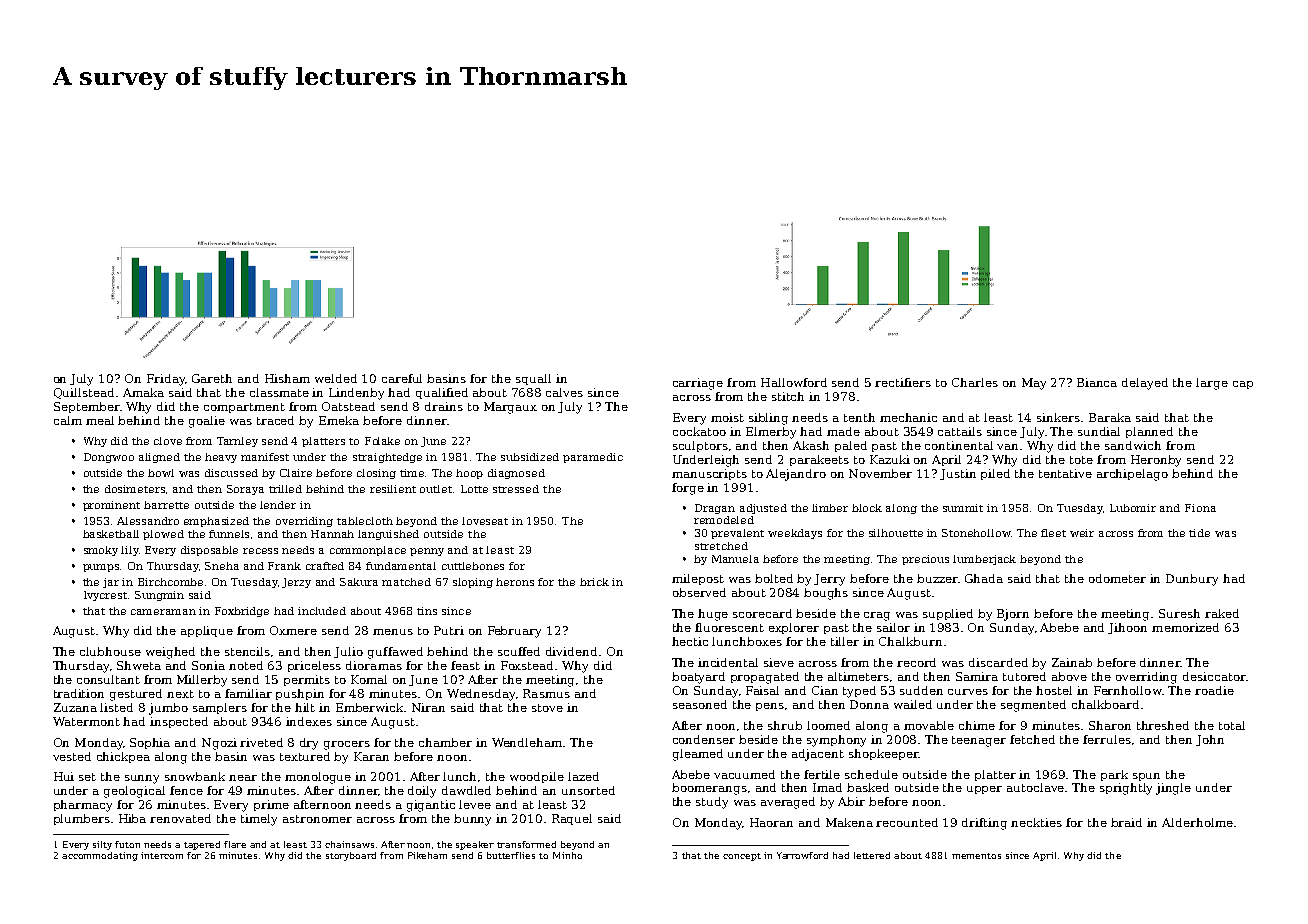 This screenshot has height=924, width=1308. Describe the element at coordinates (564, 392) in the screenshot. I see `calves` at that location.
